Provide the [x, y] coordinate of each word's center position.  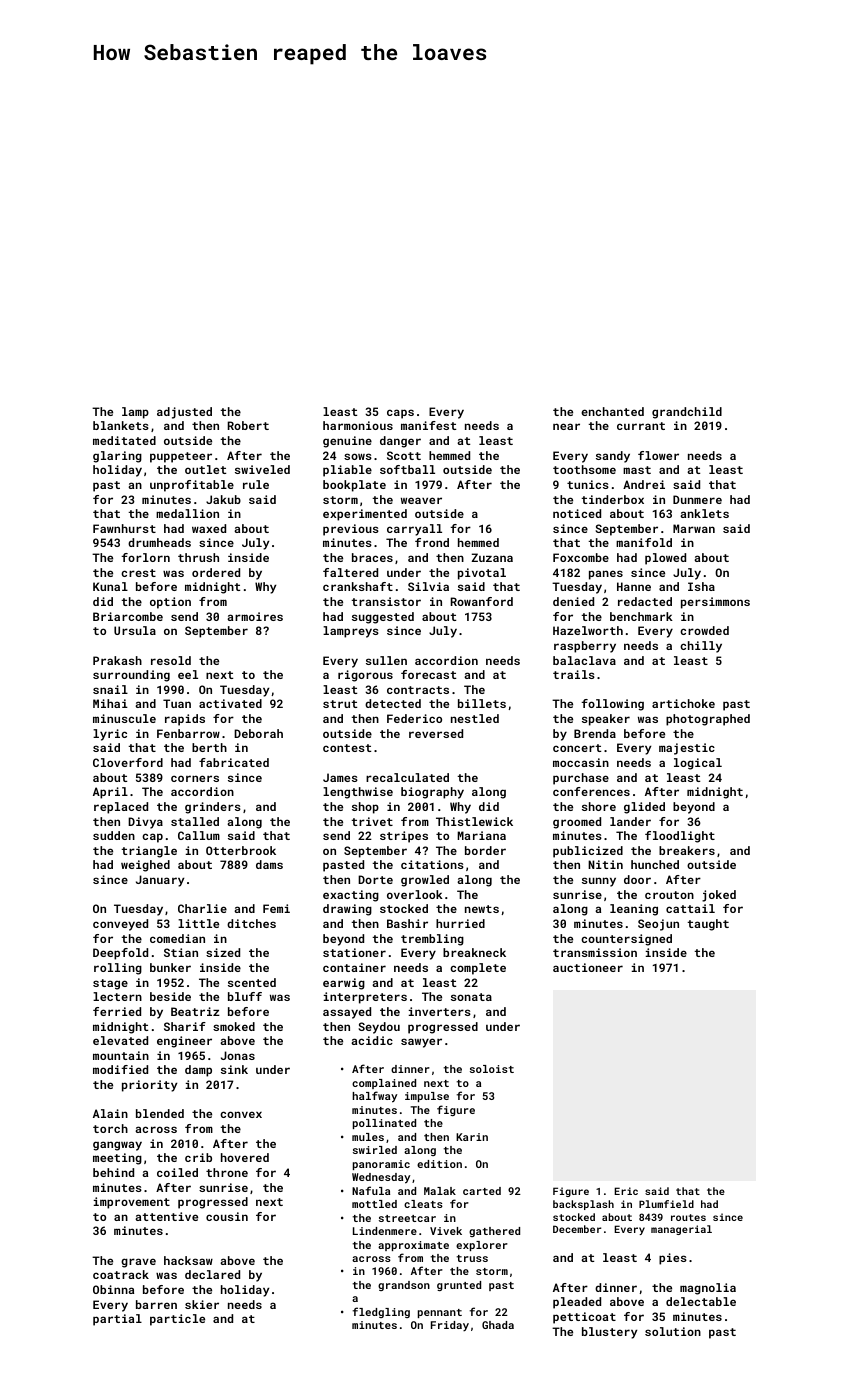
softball [407, 469]
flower [658, 455]
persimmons [715, 603]
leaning [634, 910]
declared [212, 1274]
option [170, 603]
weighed [145, 866]
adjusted [184, 413]
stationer [354, 952]
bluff [245, 996]
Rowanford [482, 601]
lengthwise [358, 793]
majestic [687, 749]
